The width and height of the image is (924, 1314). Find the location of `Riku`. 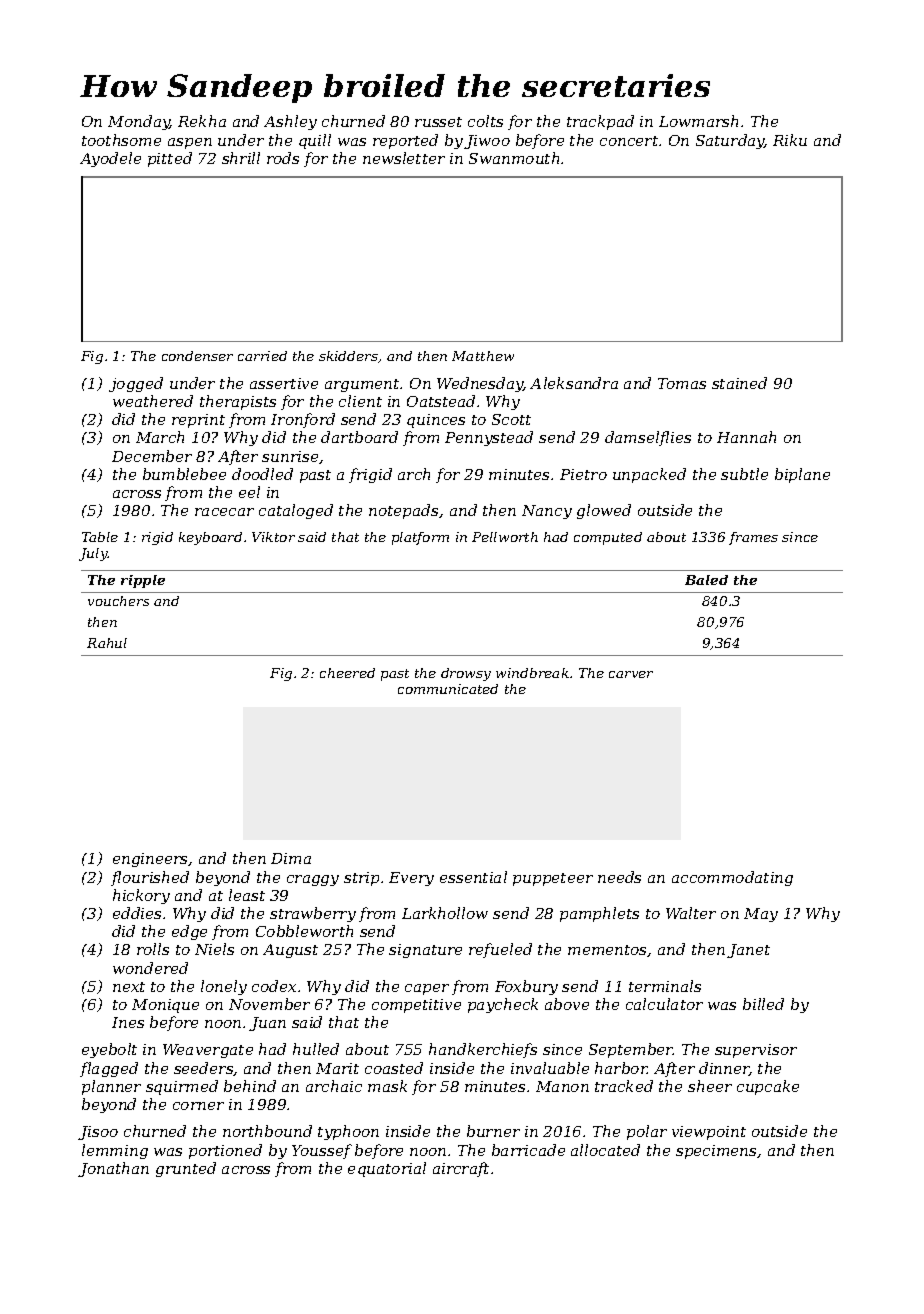

Riku is located at coordinates (790, 140).
